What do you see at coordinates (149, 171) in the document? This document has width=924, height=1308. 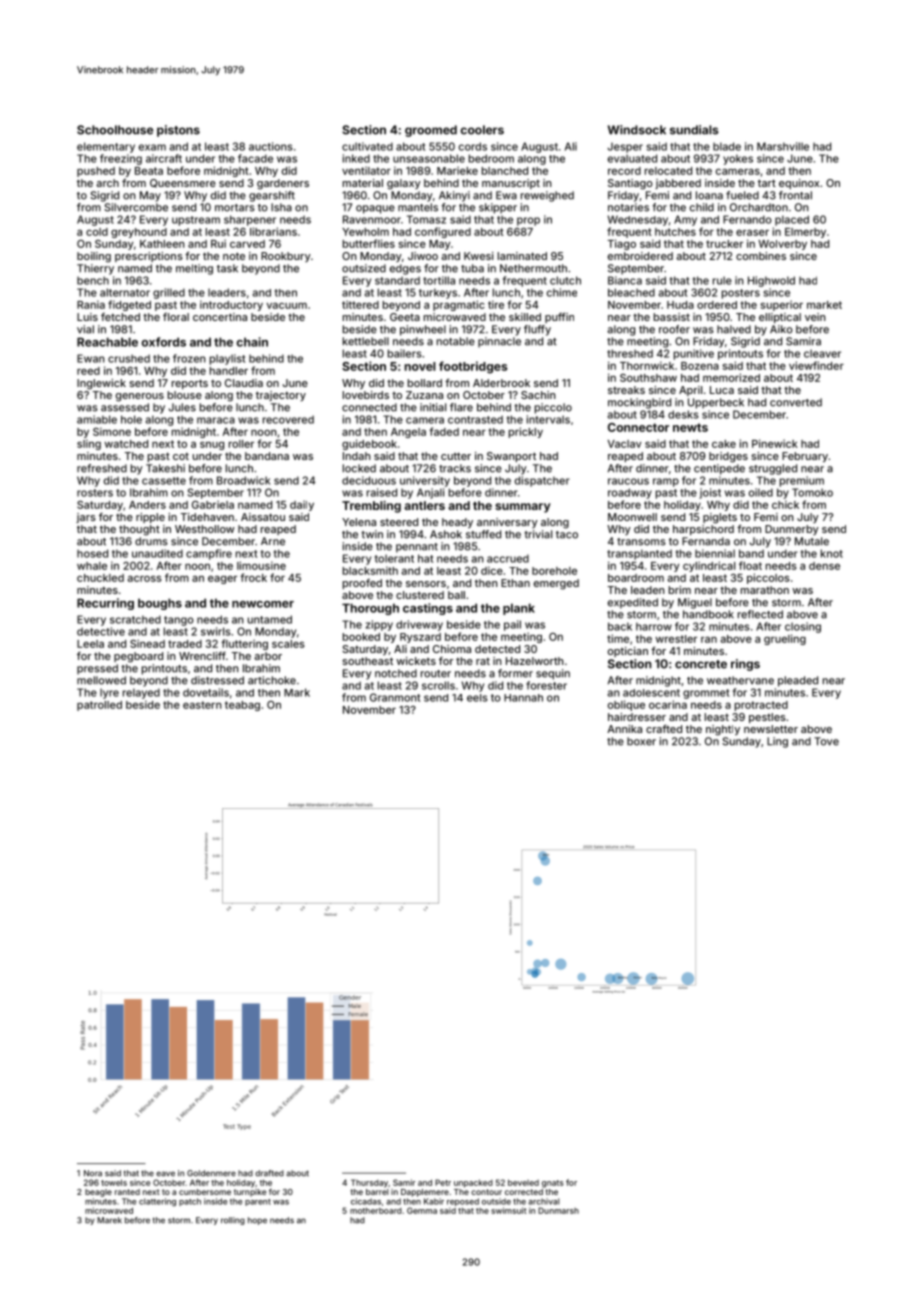 I see `Beata` at bounding box center [149, 171].
